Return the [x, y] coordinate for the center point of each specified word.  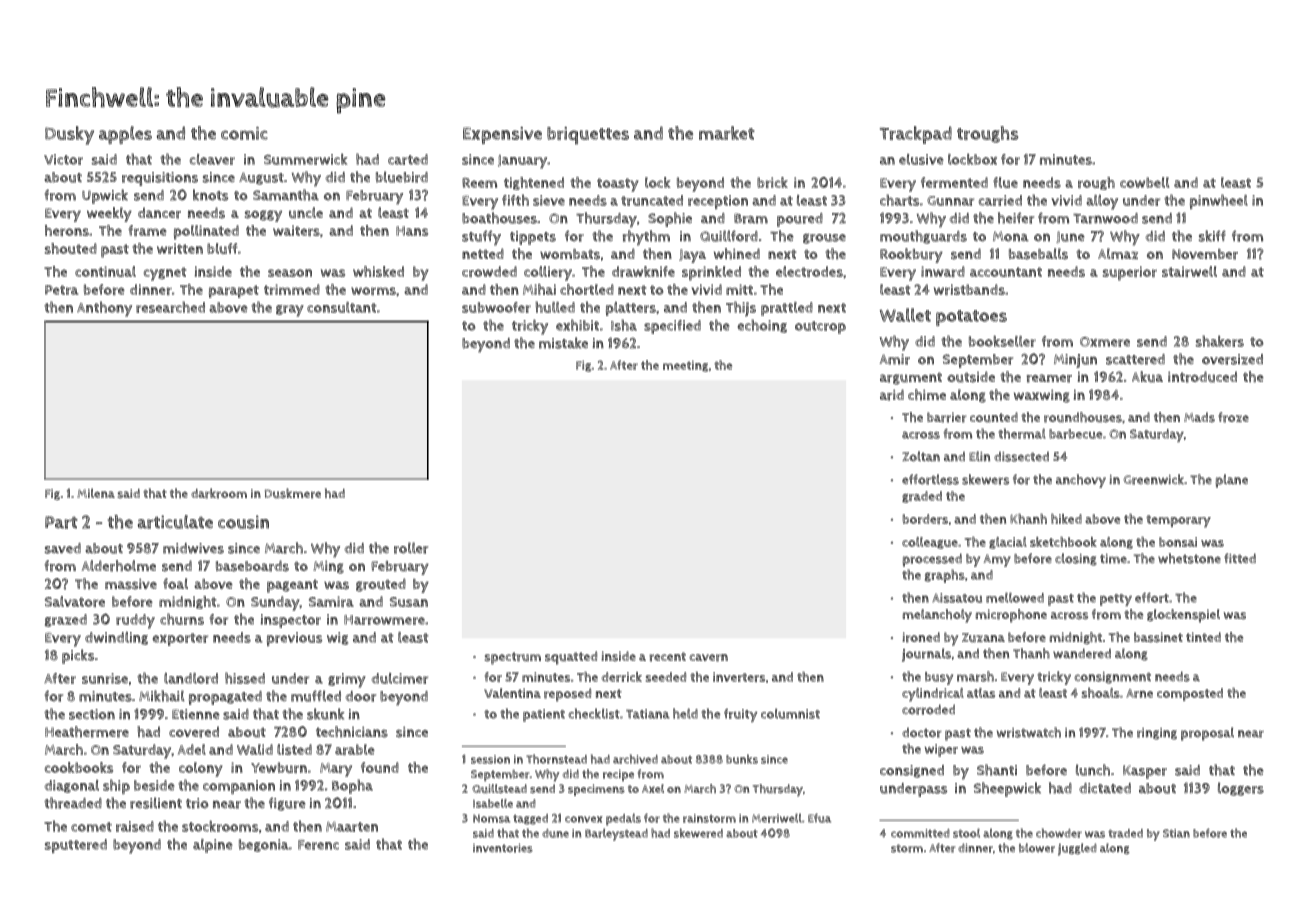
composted [1190, 694]
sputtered [76, 846]
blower [1037, 848]
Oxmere [1105, 342]
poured [800, 220]
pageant [292, 586]
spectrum [513, 658]
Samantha [286, 195]
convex [584, 819]
